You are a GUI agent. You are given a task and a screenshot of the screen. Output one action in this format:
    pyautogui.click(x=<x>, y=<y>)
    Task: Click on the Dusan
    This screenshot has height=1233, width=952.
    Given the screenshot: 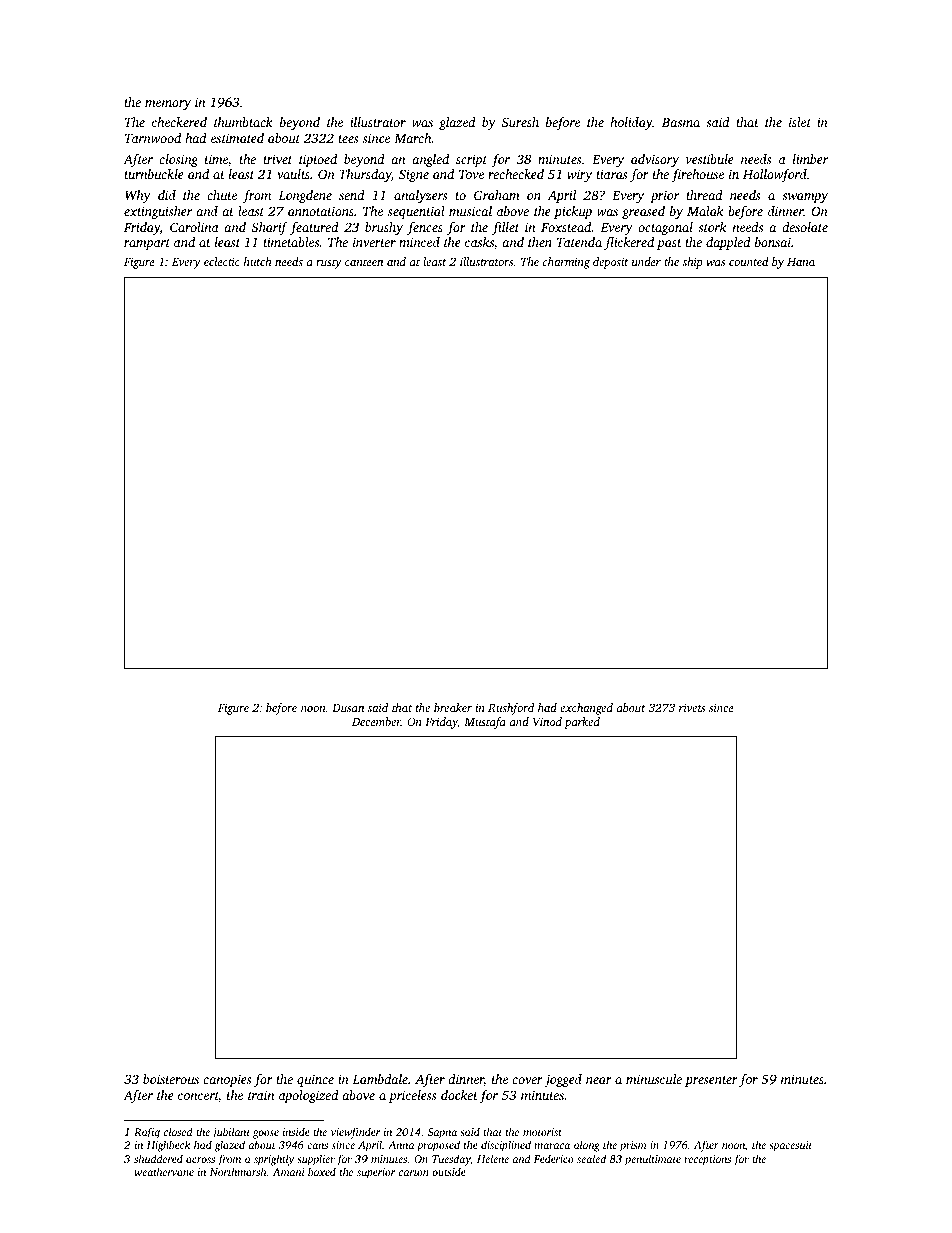 What is the action you would take?
    pyautogui.click(x=348, y=708)
